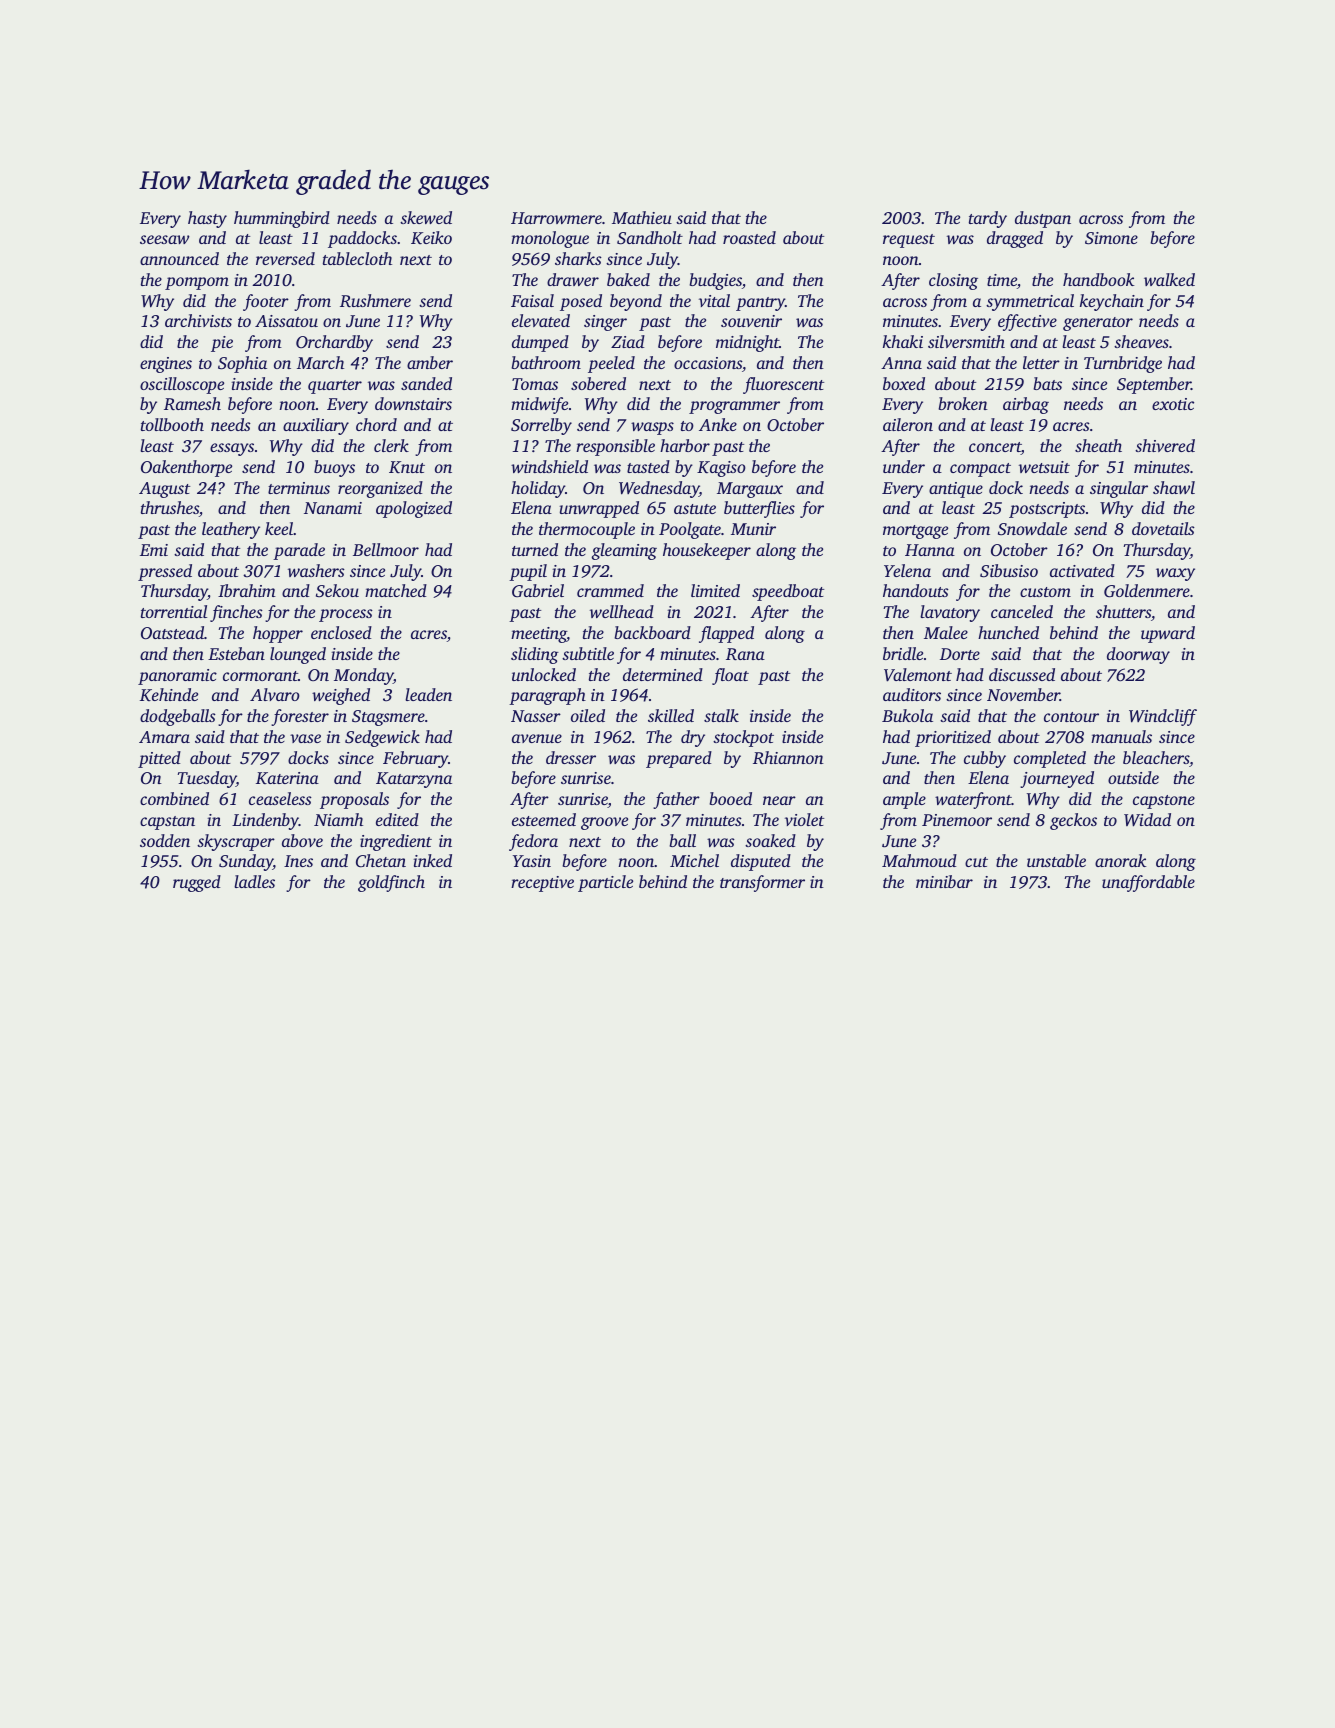 The image size is (1335, 1728). Describe the element at coordinates (628, 279) in the screenshot. I see `baked` at that location.
